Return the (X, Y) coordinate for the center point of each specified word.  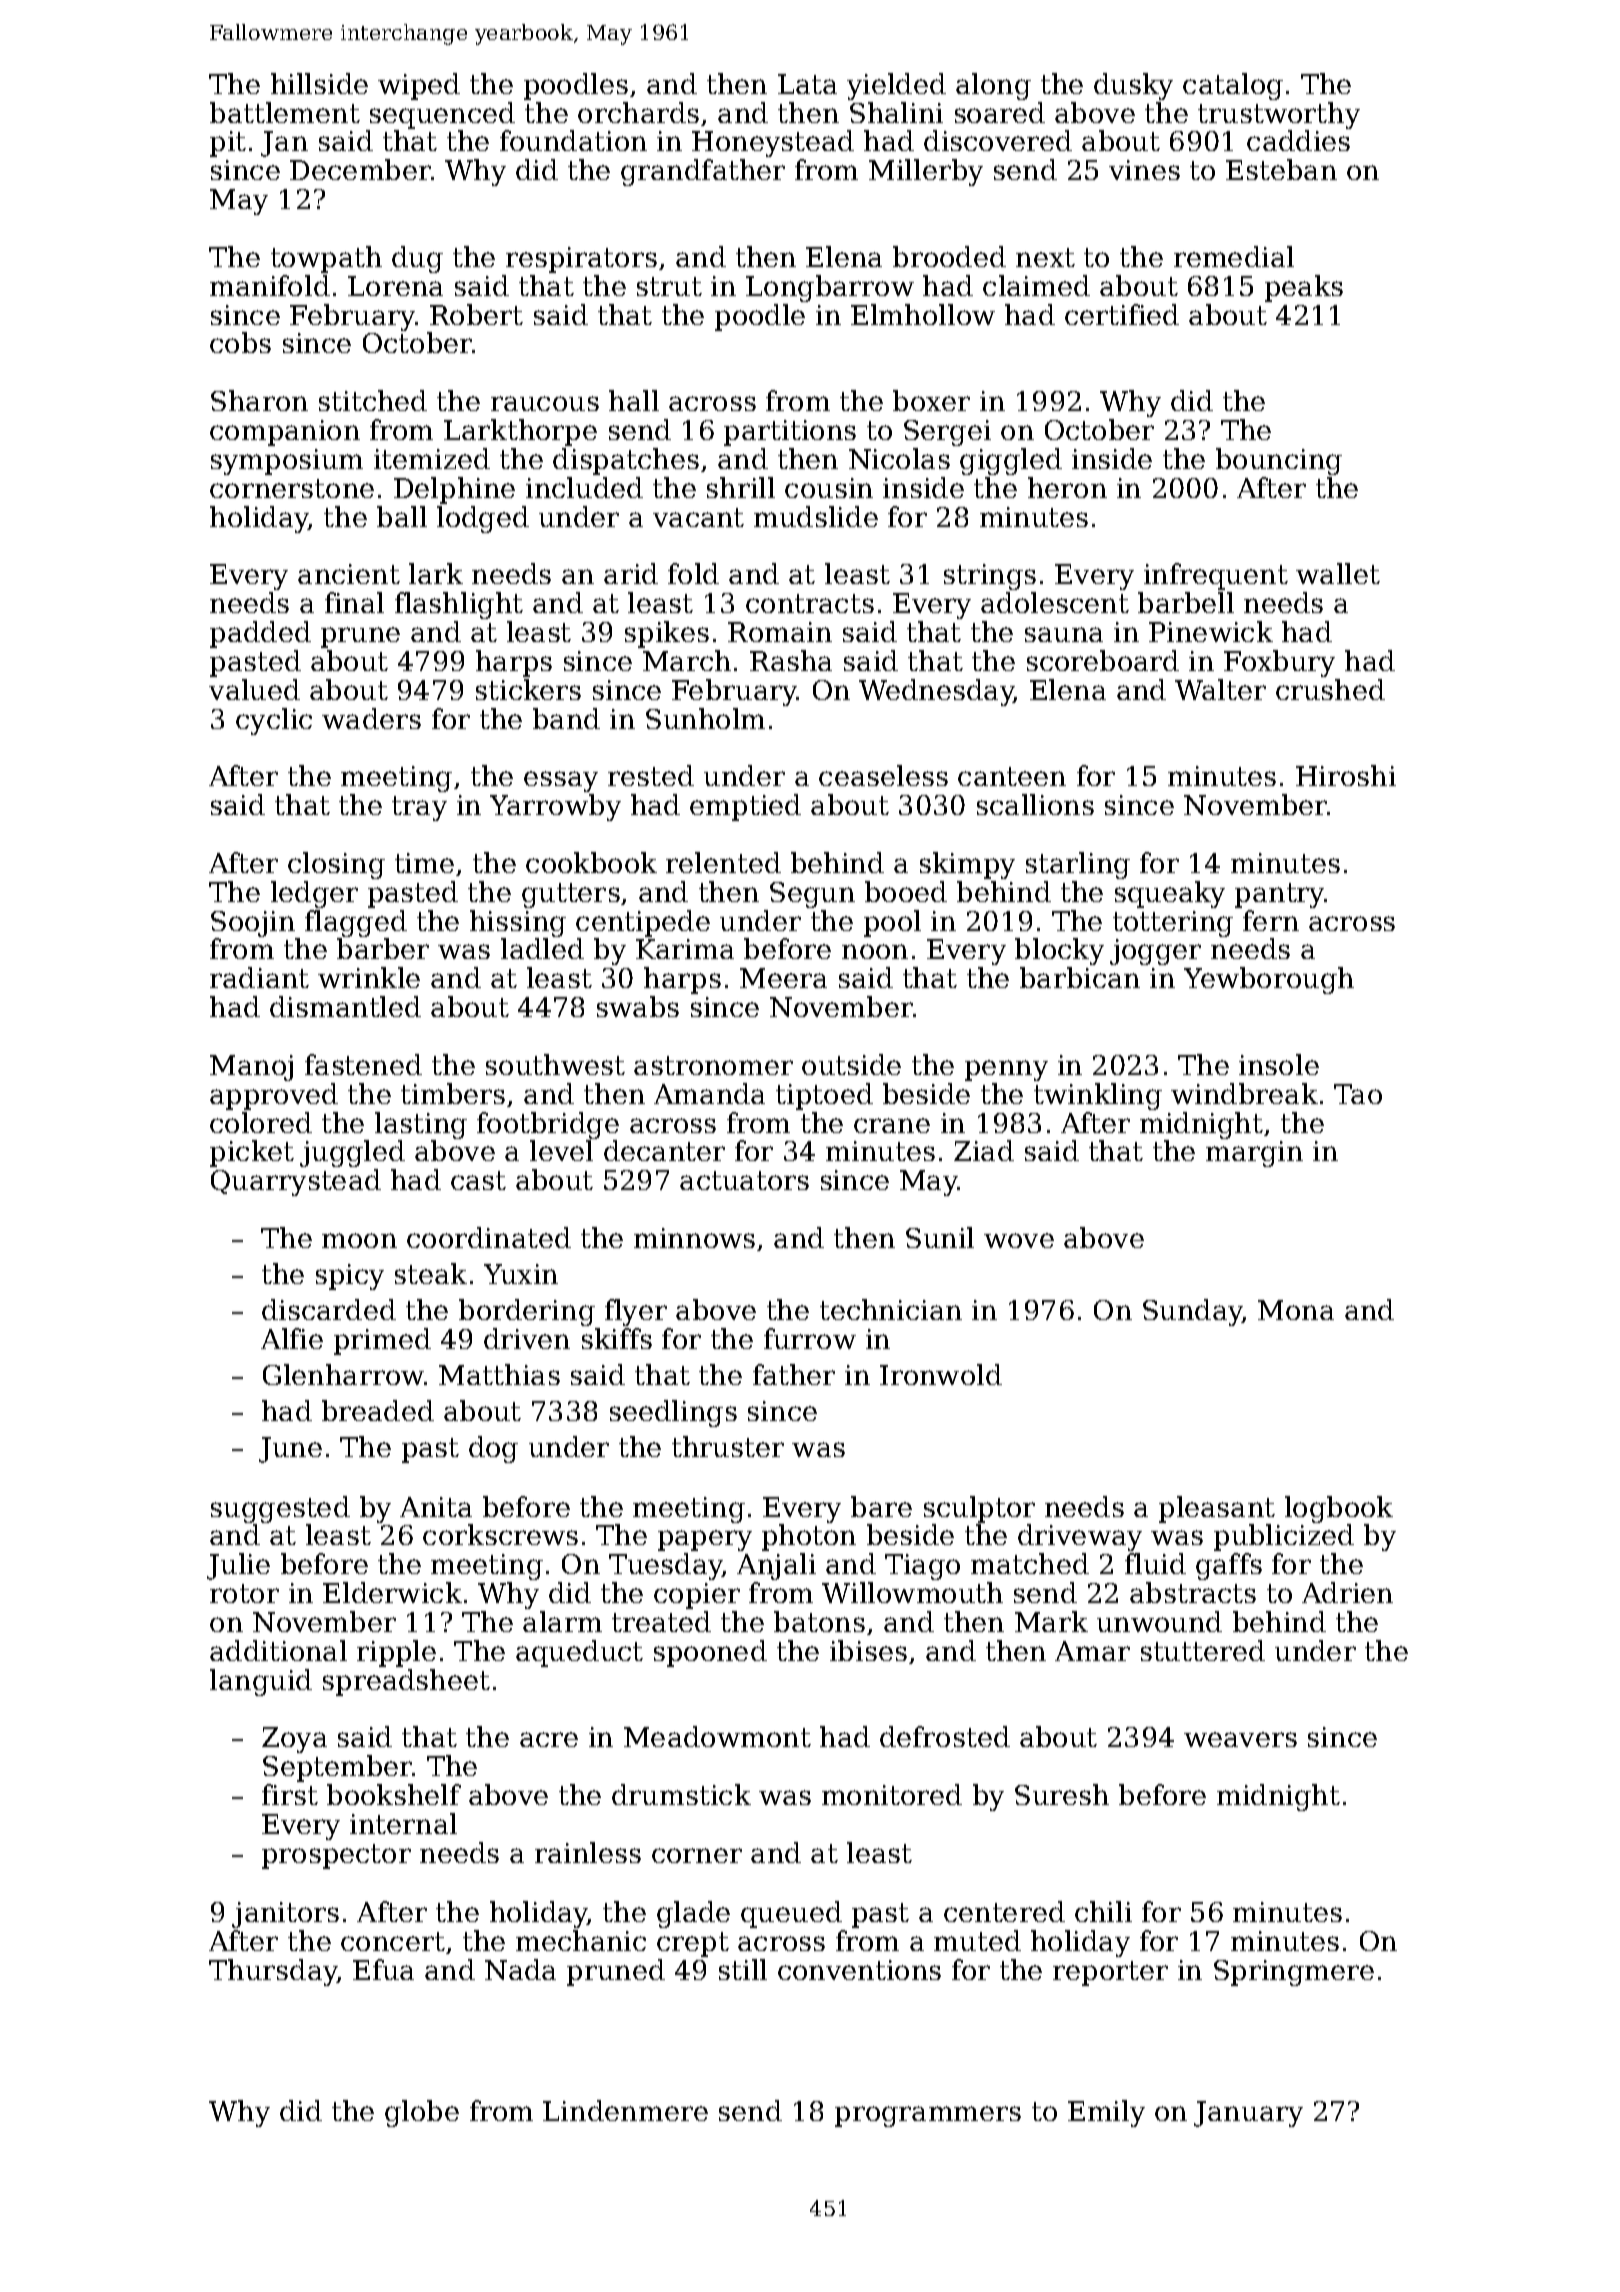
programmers (928, 2116)
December (360, 169)
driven (527, 1338)
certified (1122, 314)
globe (422, 2113)
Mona (1296, 1310)
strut (669, 286)
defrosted (945, 1736)
